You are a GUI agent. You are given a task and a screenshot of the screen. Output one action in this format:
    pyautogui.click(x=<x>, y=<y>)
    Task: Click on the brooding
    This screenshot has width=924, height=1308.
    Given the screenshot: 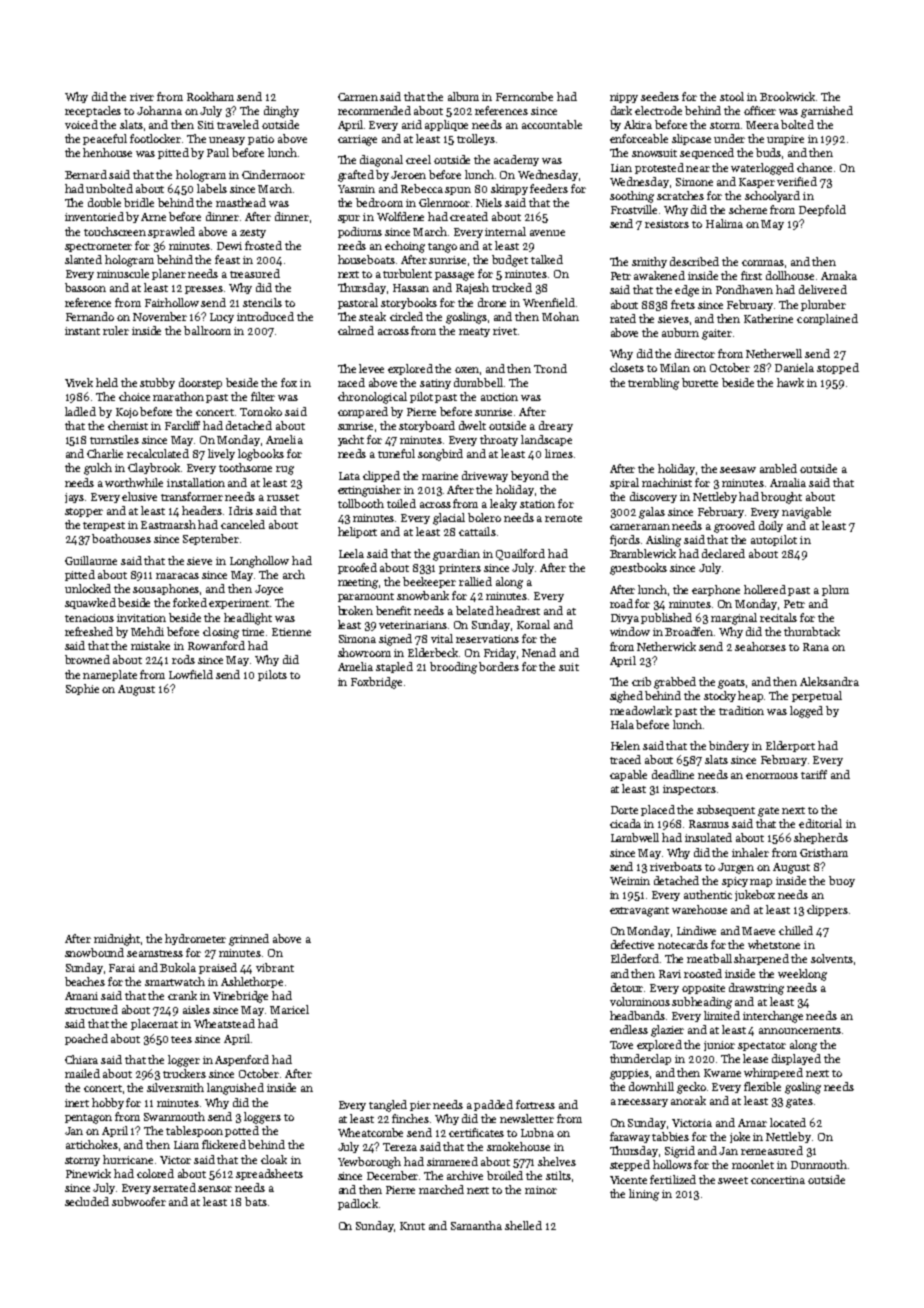 What is the action you would take?
    pyautogui.click(x=453, y=668)
